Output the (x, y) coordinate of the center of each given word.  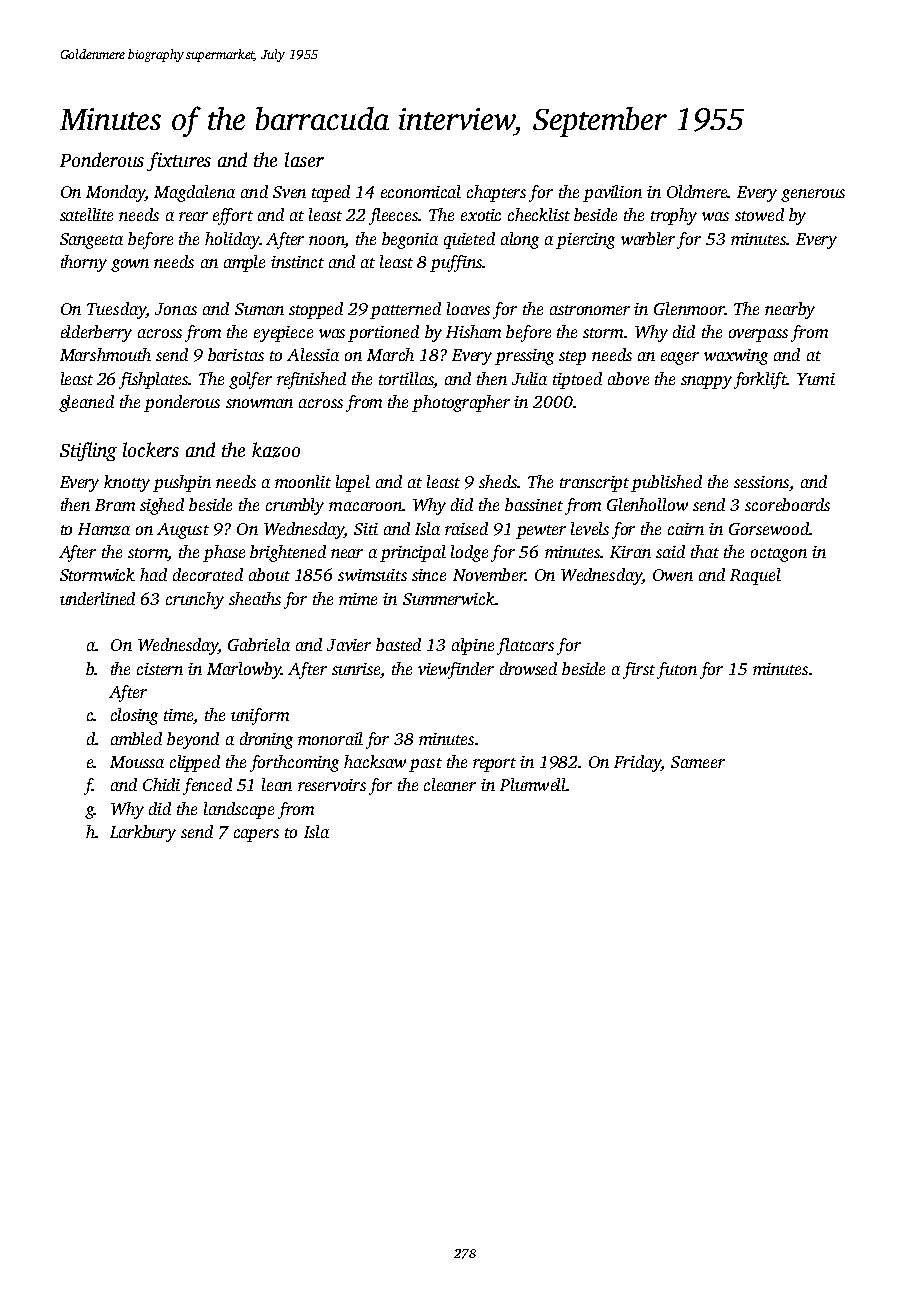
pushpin (182, 483)
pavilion (612, 193)
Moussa (137, 762)
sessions (761, 482)
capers (256, 835)
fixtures (179, 161)
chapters (496, 193)
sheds (498, 481)
